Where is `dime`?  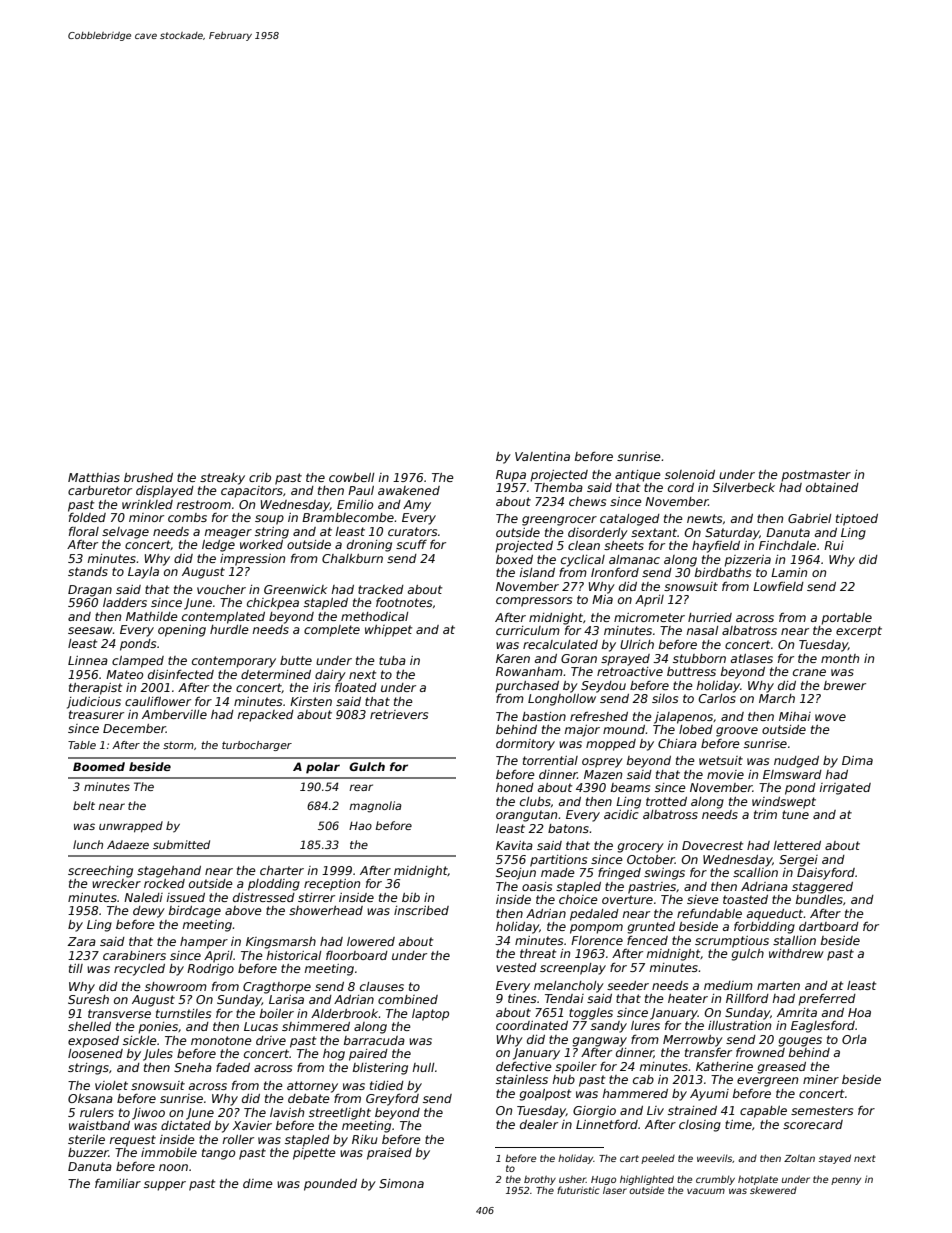
dime is located at coordinates (258, 1183).
